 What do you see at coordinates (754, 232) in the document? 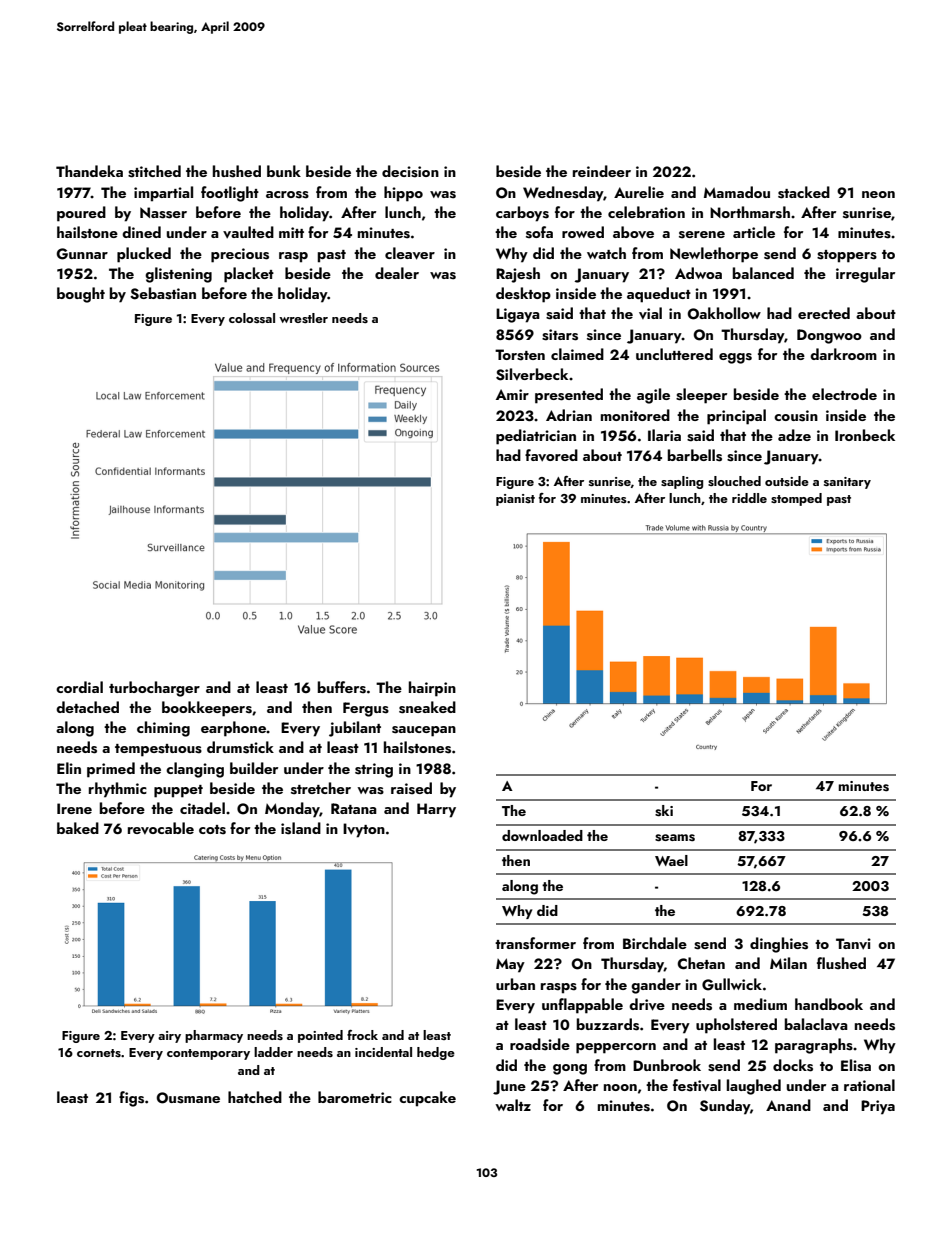
I see `article` at bounding box center [754, 232].
